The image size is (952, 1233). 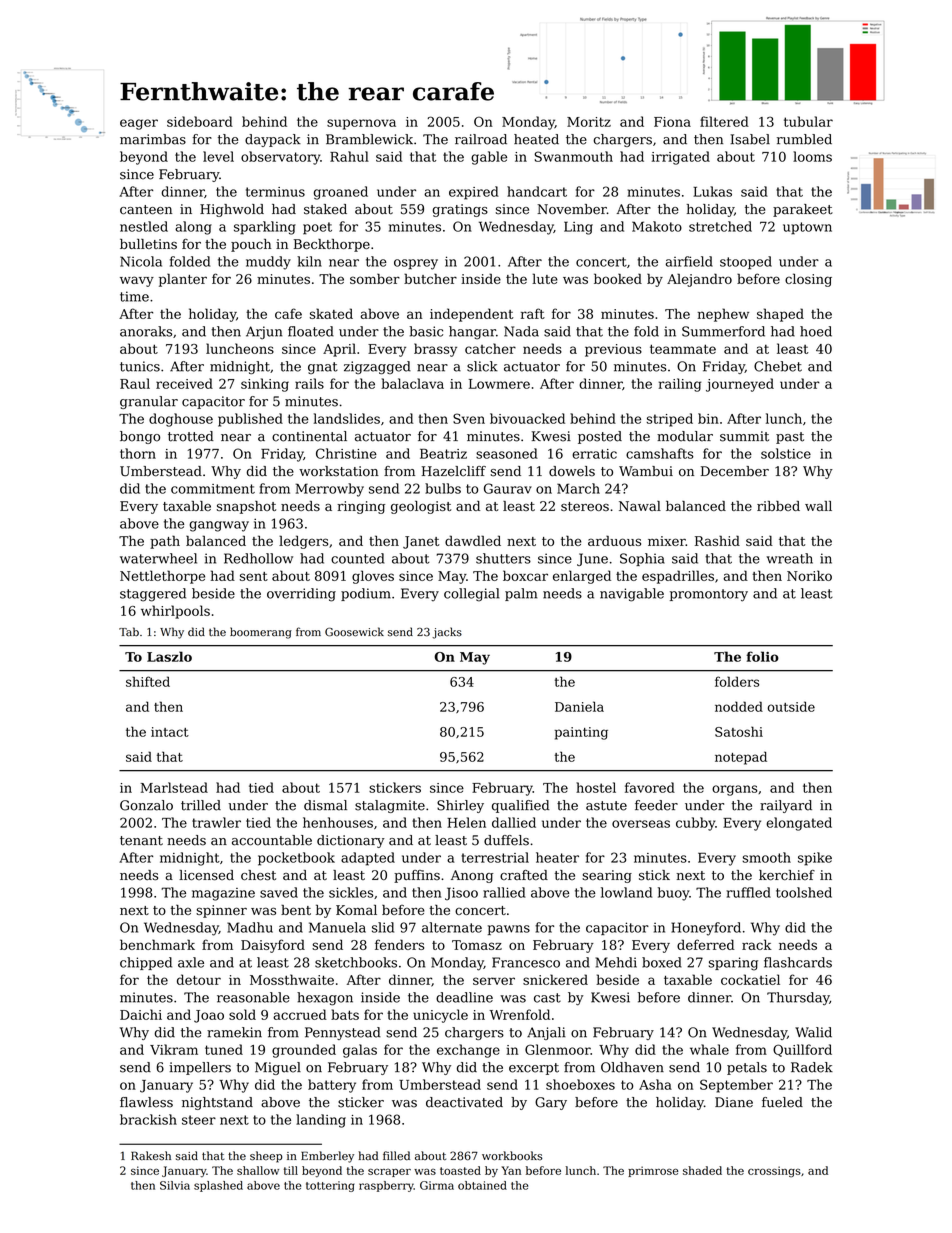 What do you see at coordinates (464, 1102) in the screenshot?
I see `deactivated` at bounding box center [464, 1102].
